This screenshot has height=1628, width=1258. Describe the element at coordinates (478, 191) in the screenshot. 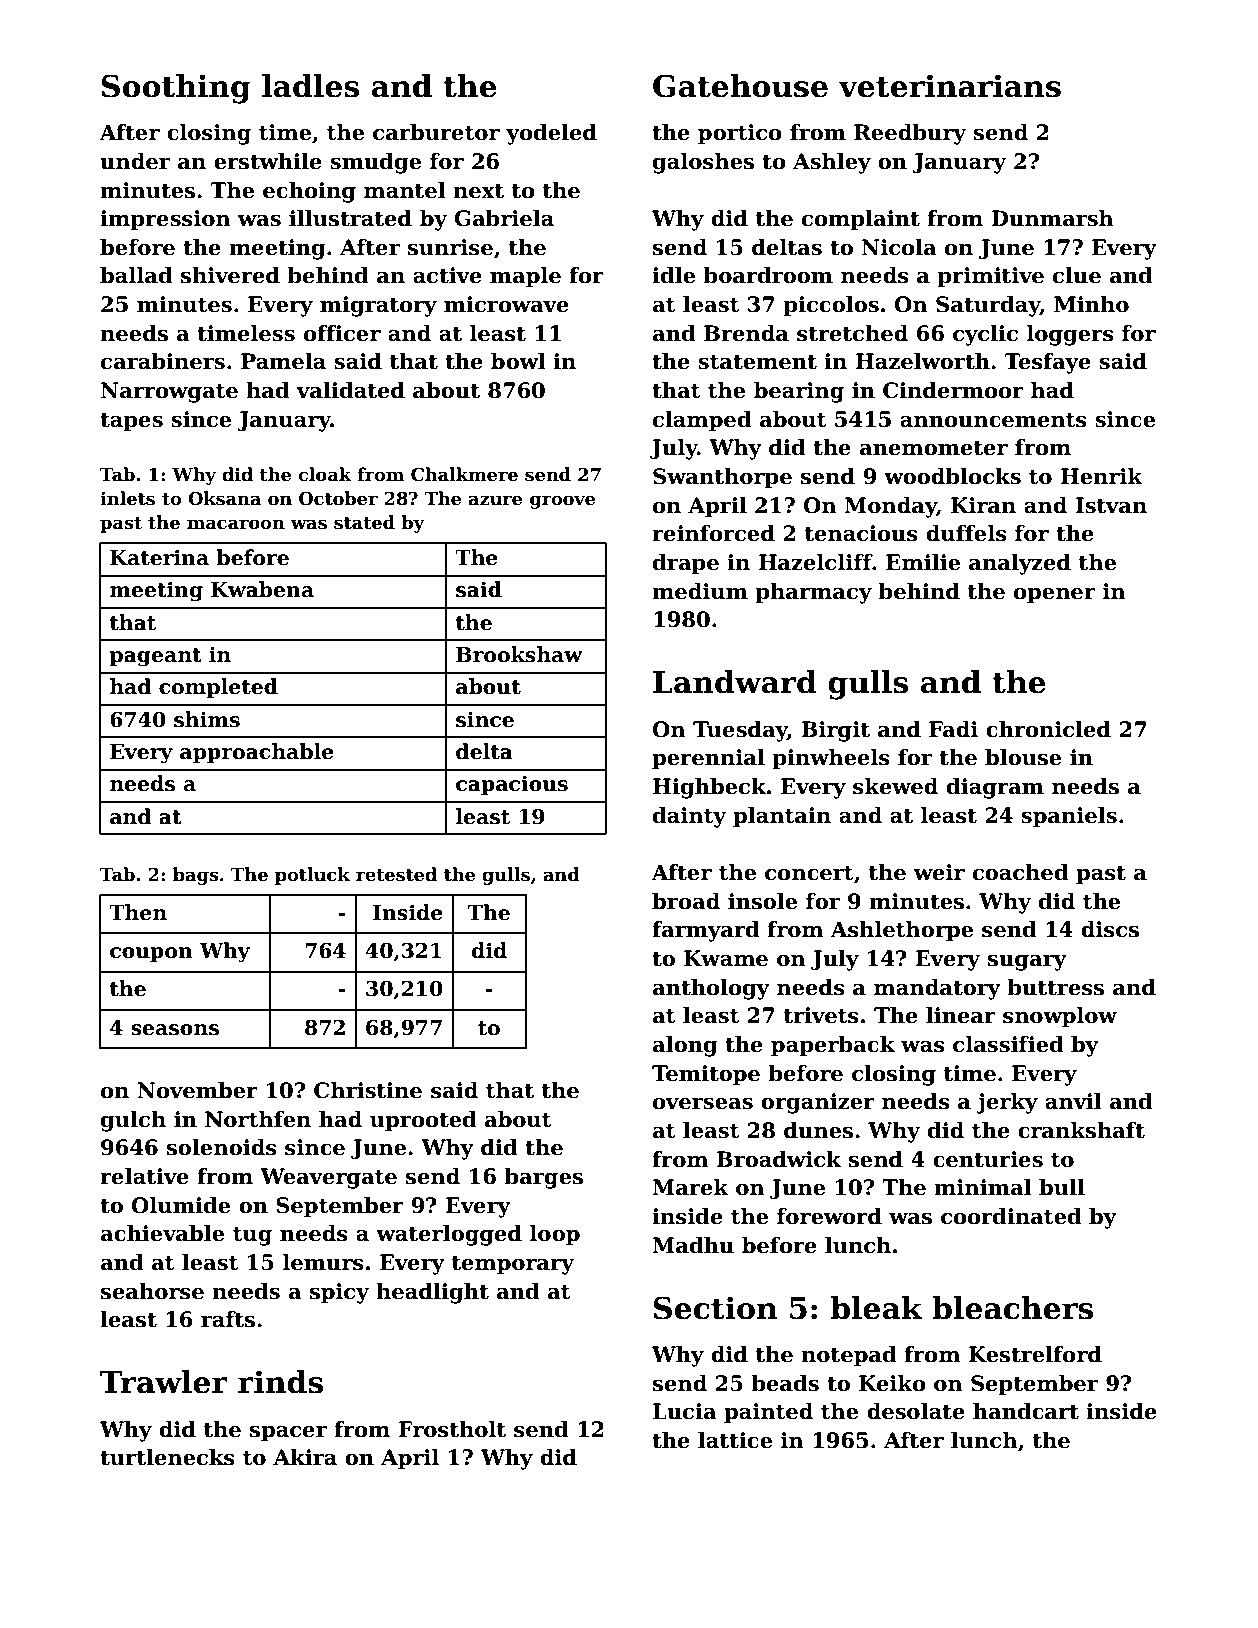

I see `next` at that location.
